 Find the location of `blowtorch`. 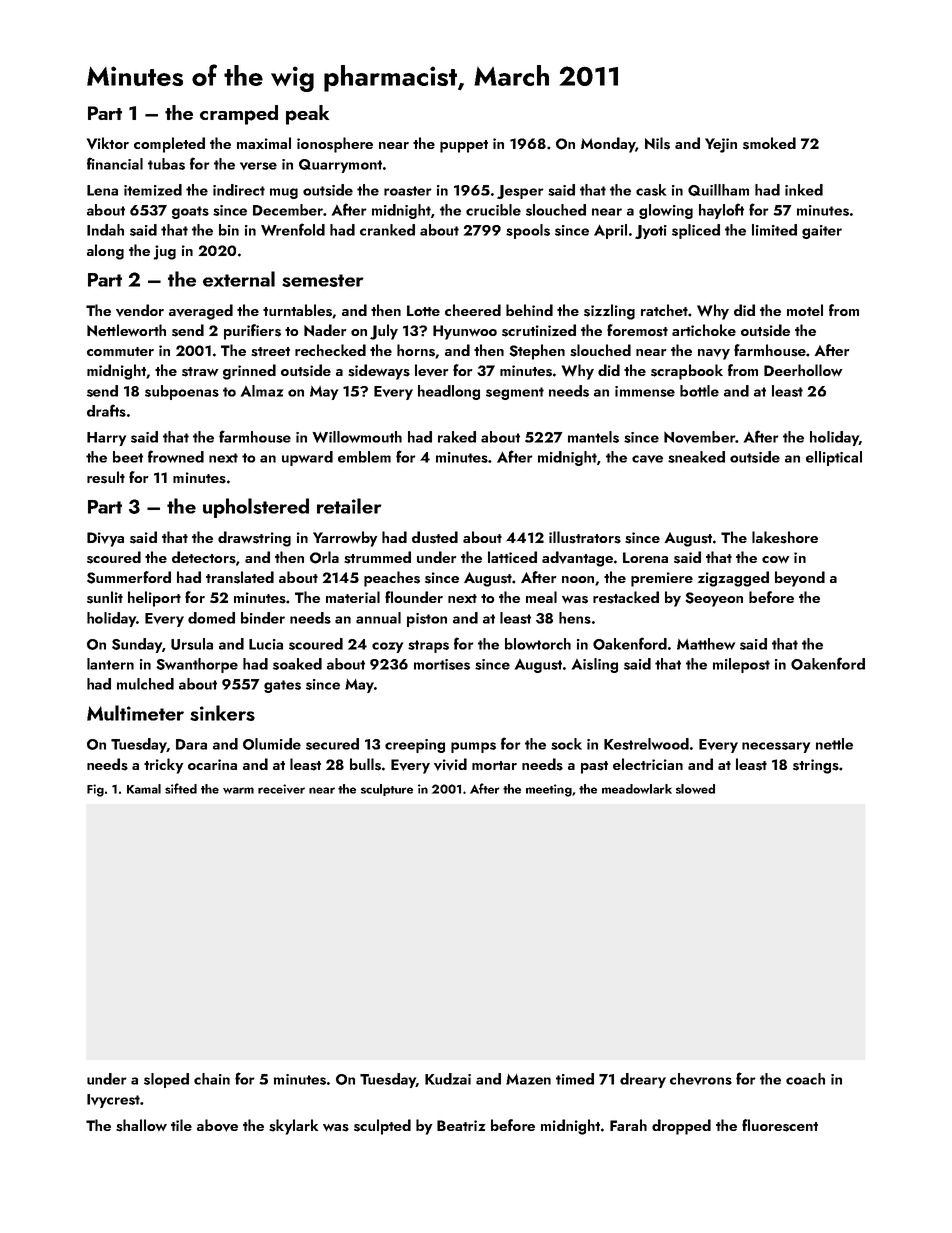

blowtorch is located at coordinates (538, 644).
